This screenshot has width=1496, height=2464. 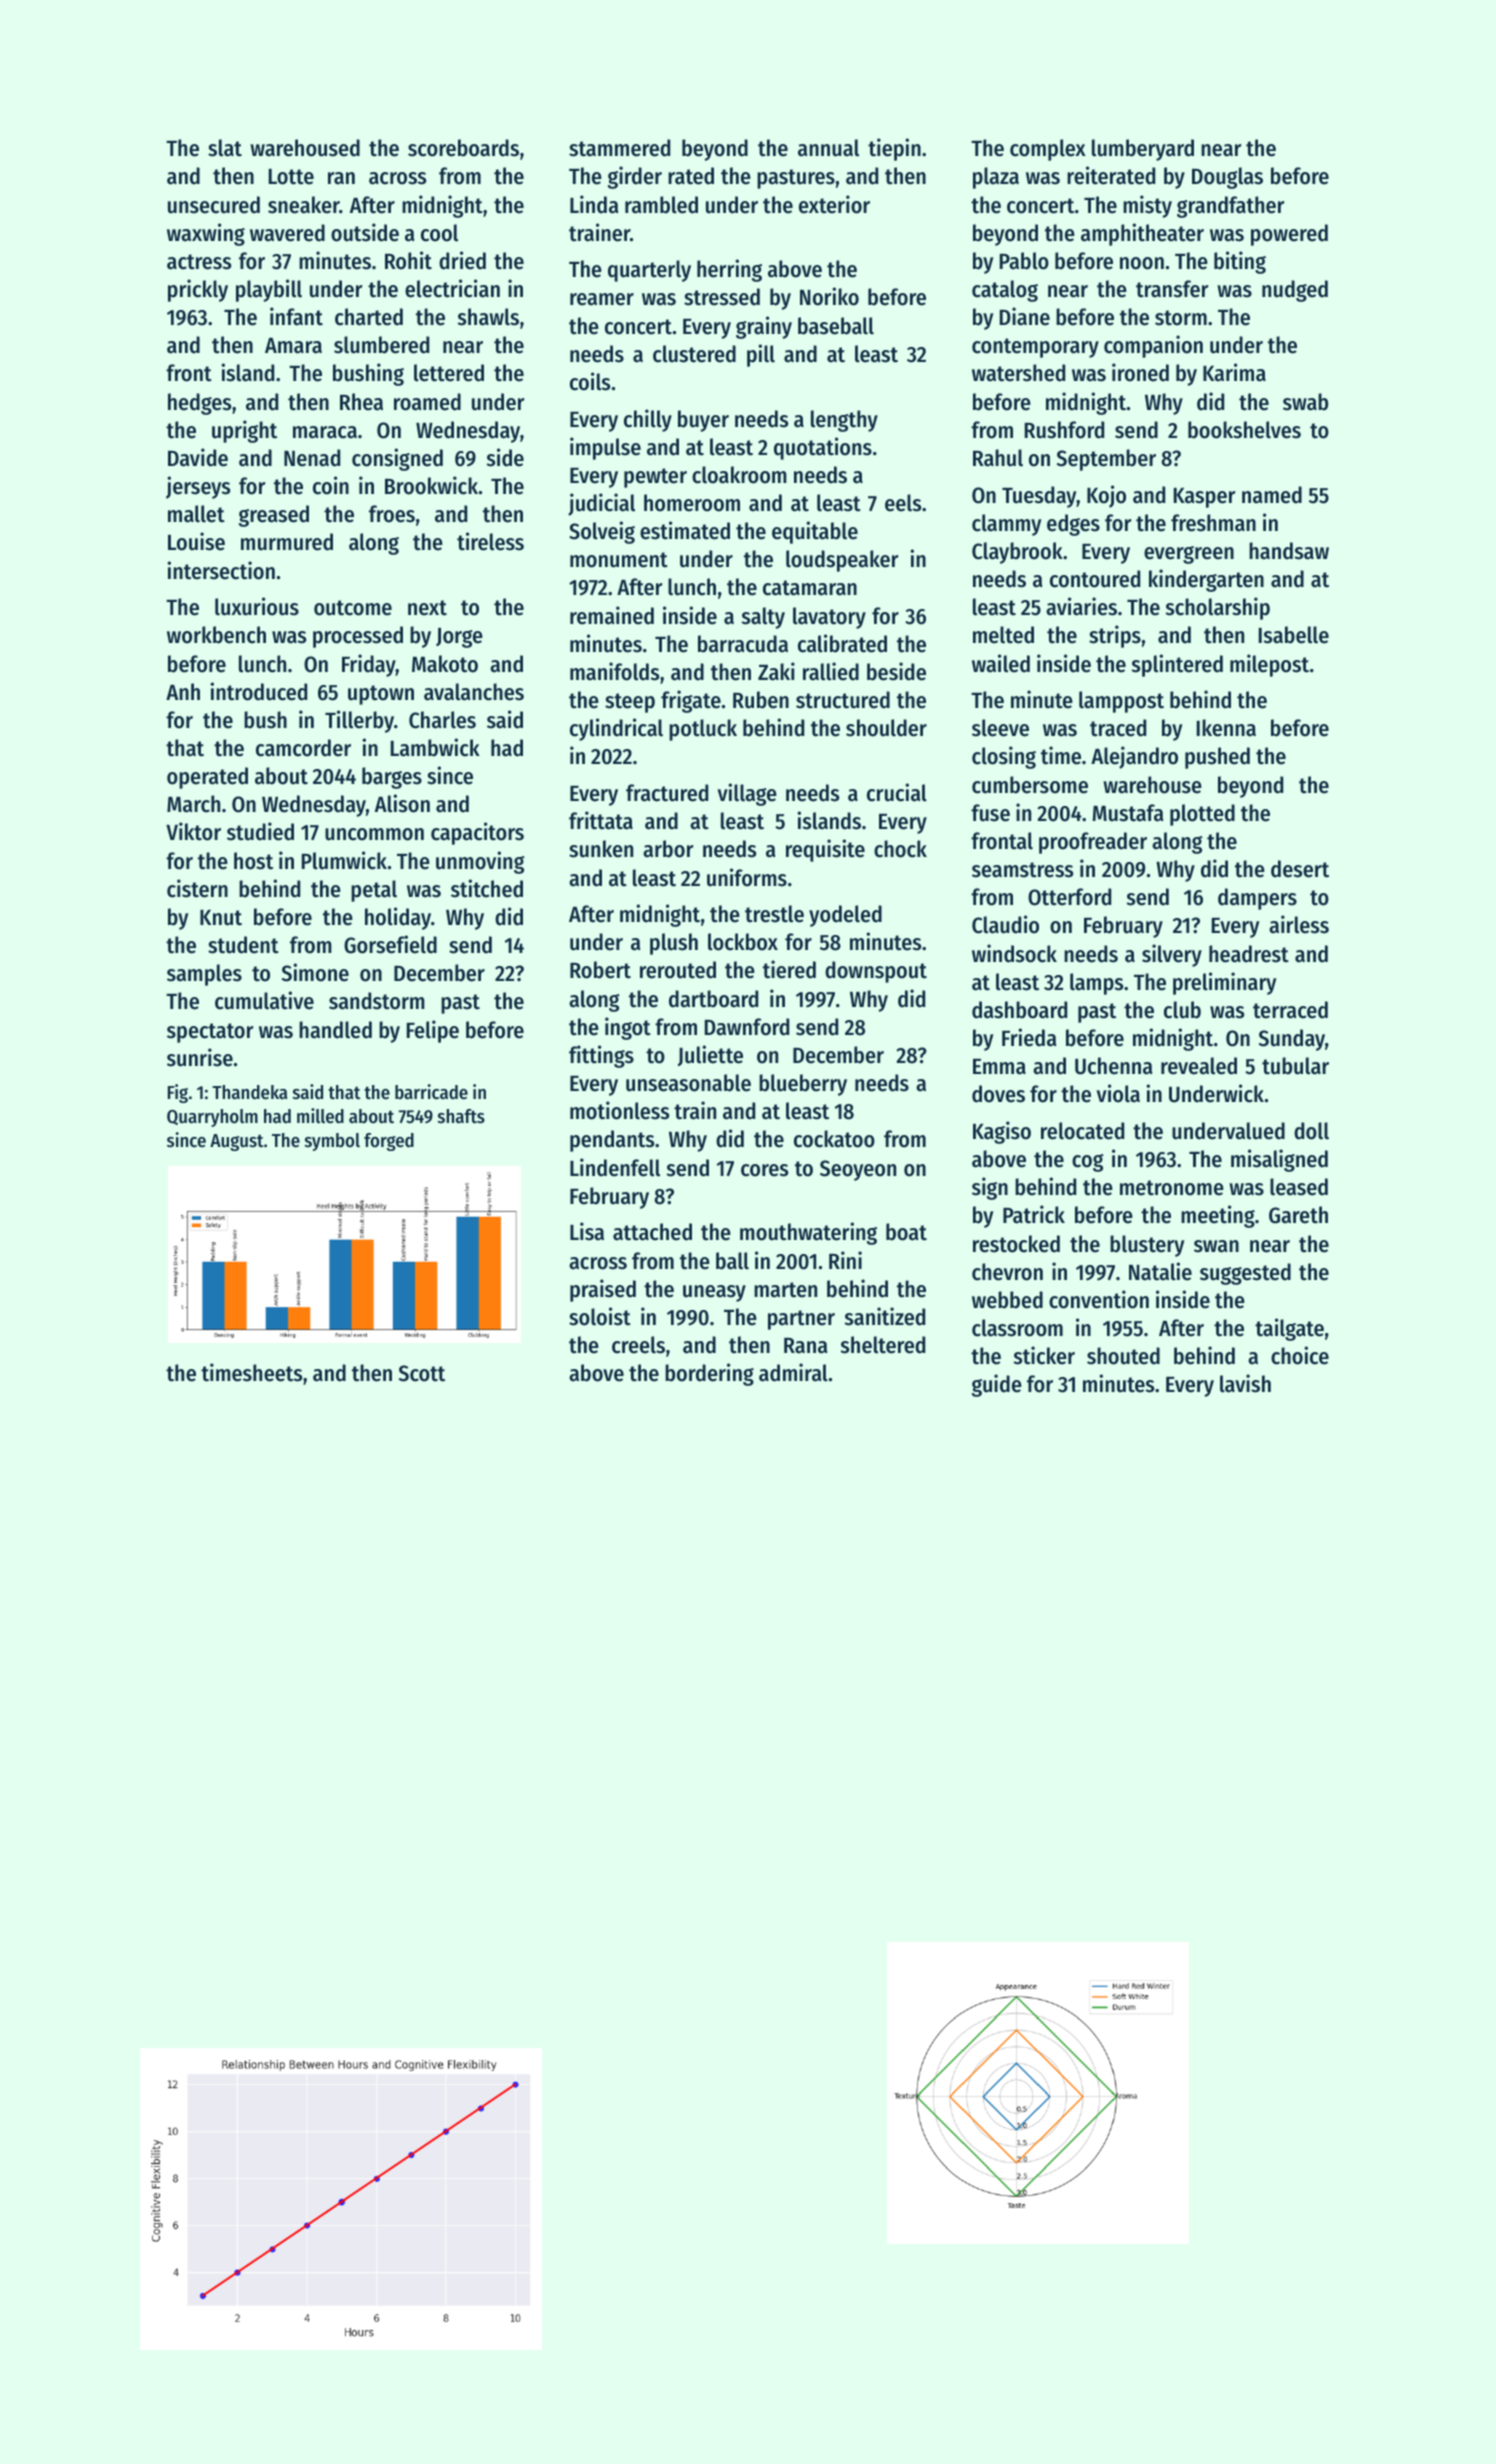 I want to click on proofreader, so click(x=1093, y=843).
